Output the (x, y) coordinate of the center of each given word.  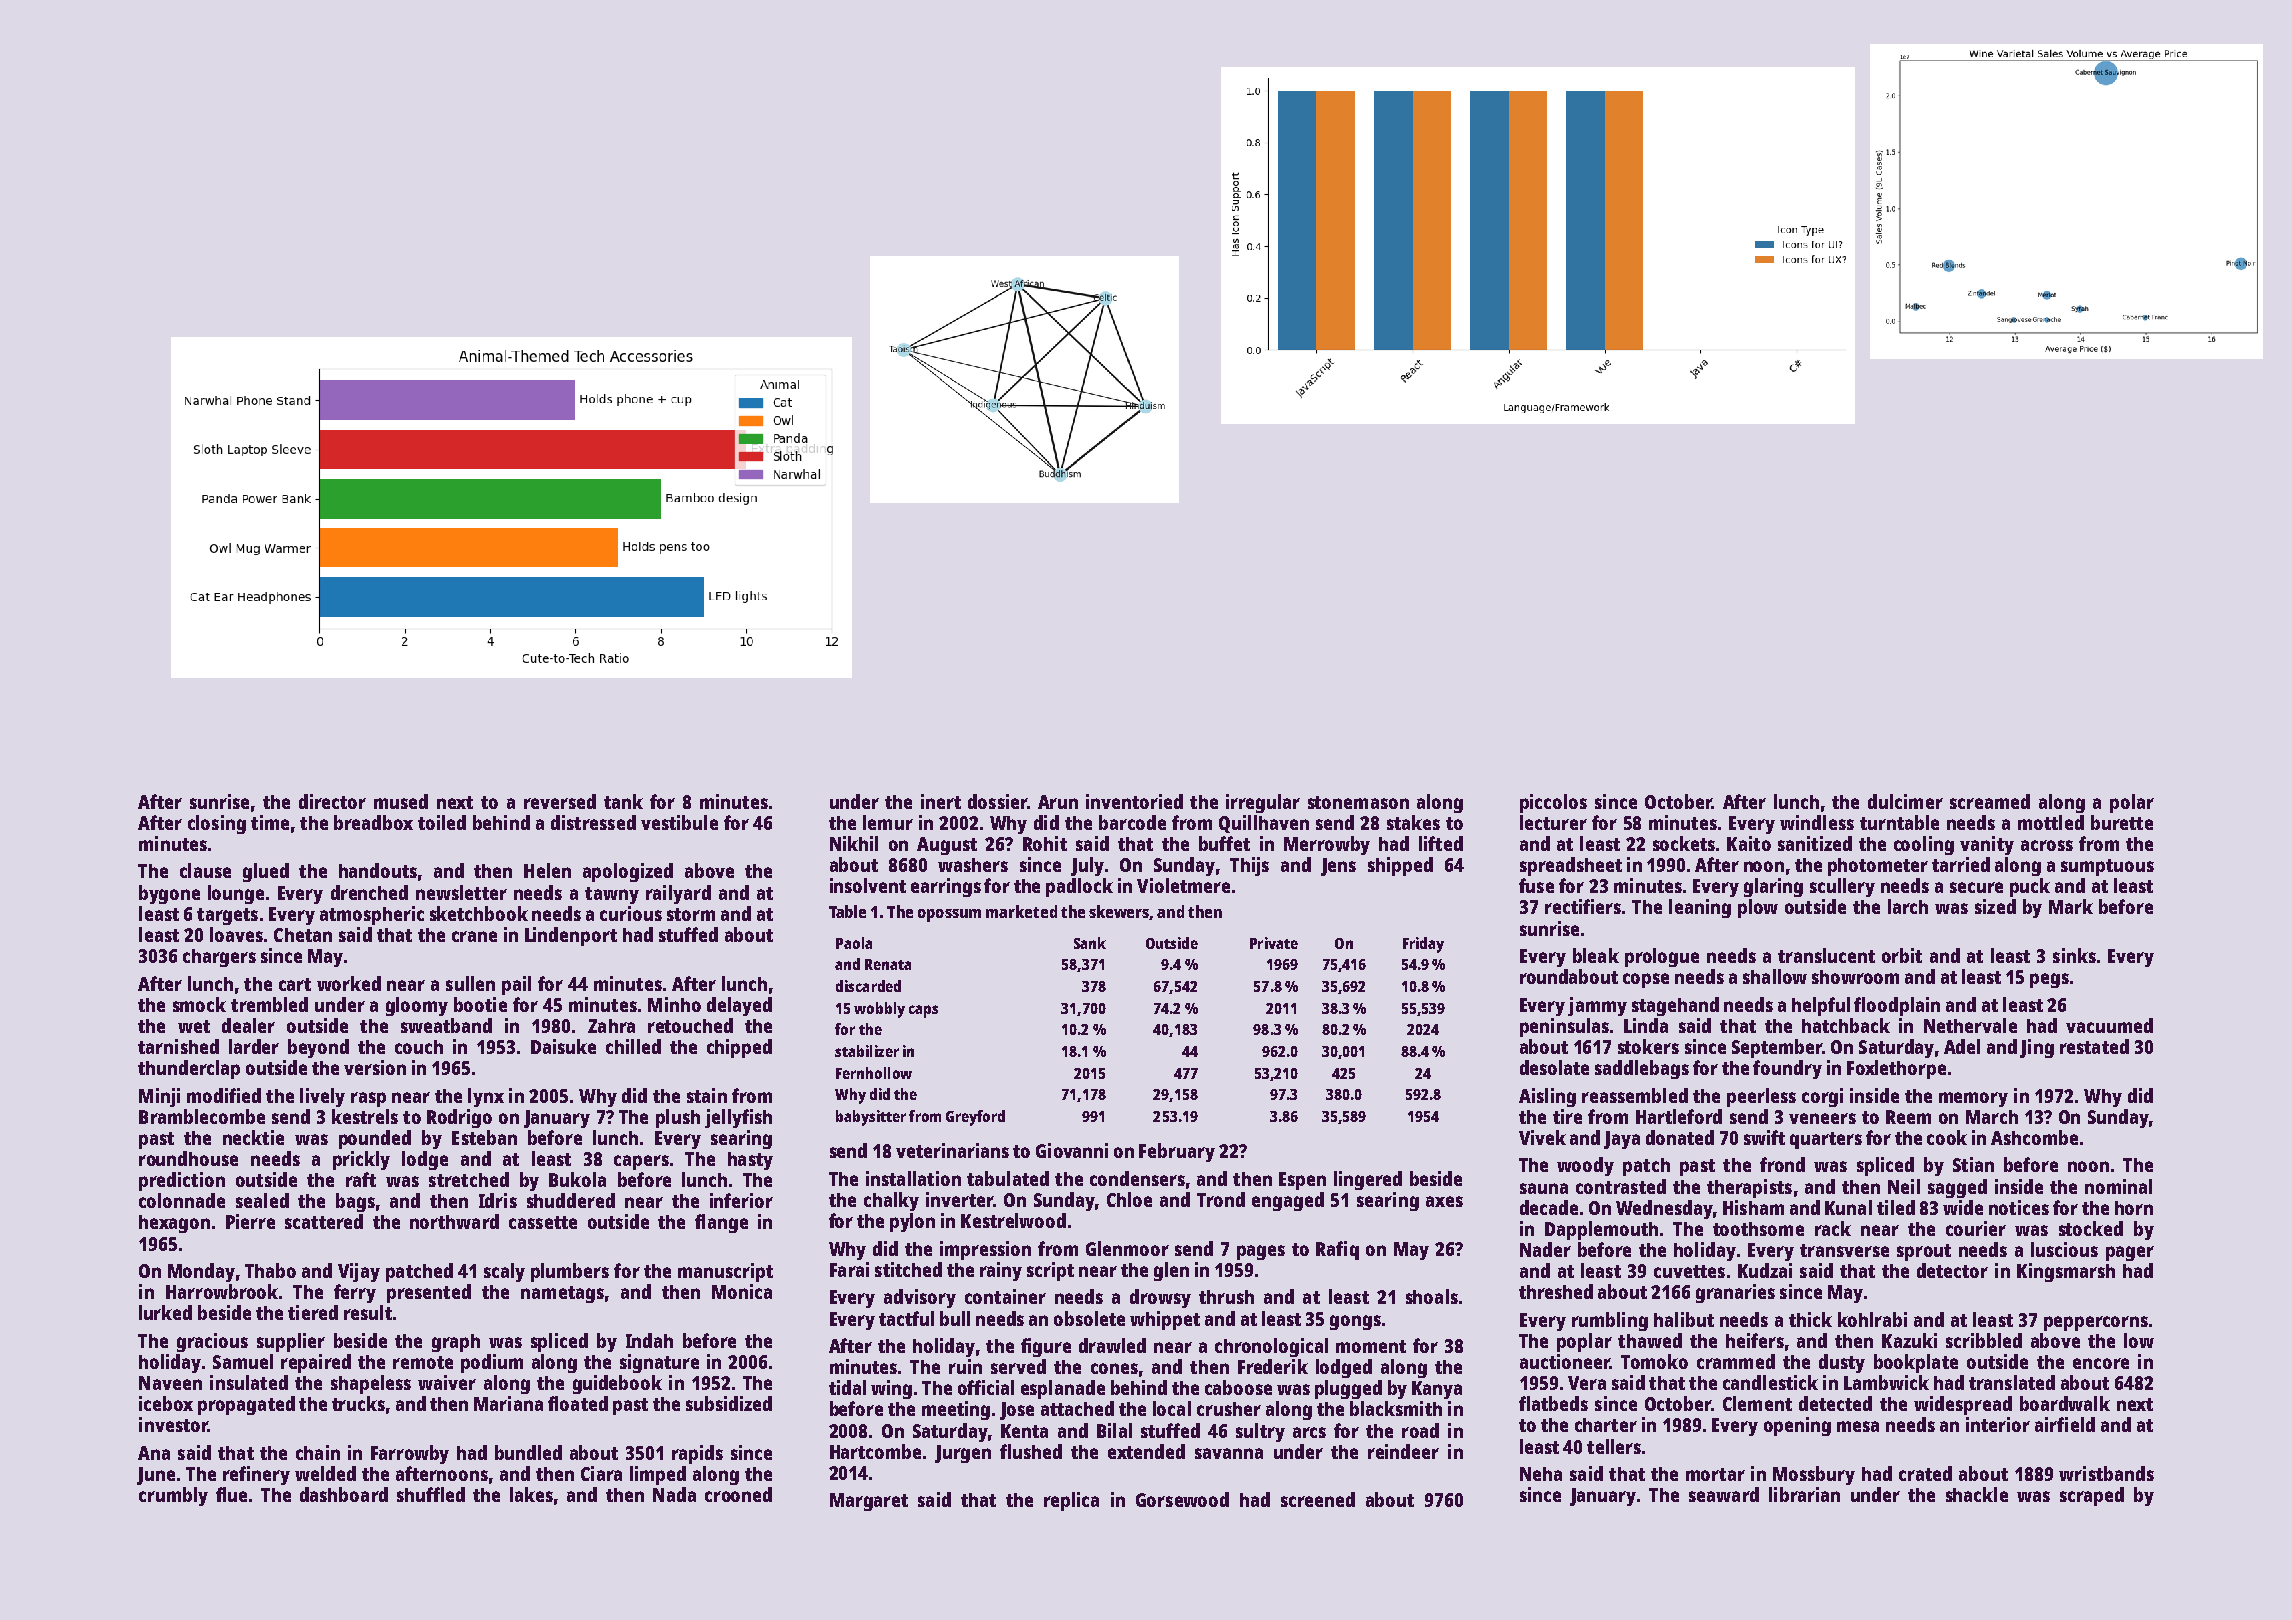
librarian (1804, 1494)
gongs (1355, 1322)
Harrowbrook (222, 1291)
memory (1973, 1099)
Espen (1302, 1181)
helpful (1821, 1006)
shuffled (431, 1494)
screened (1318, 1499)
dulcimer (1905, 801)
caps (923, 1011)
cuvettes (1689, 1271)
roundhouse (188, 1158)
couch (419, 1047)
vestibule (679, 822)
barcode (1132, 822)
